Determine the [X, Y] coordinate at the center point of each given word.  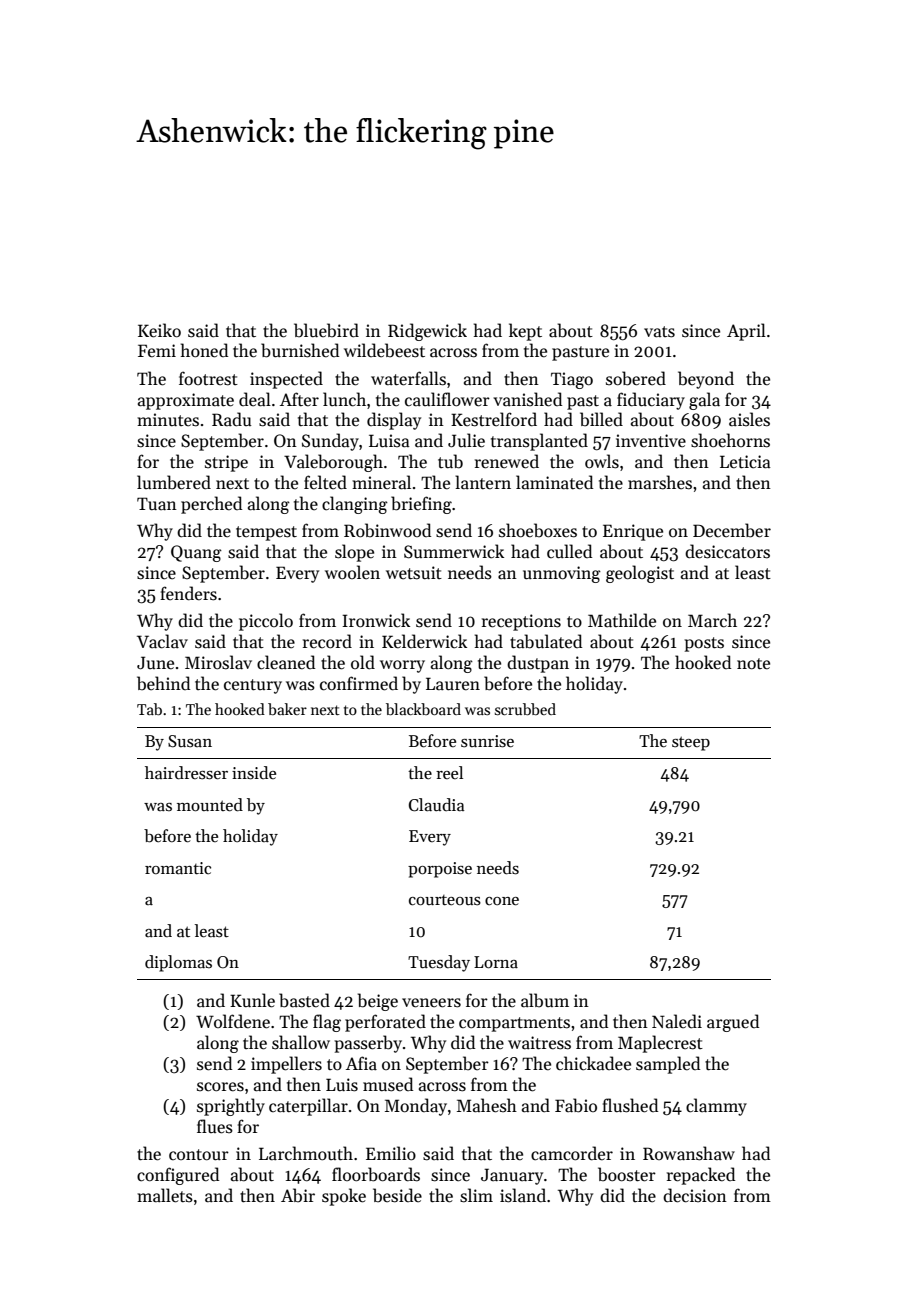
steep [691, 743]
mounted [210, 805]
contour [199, 1155]
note [753, 664]
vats [659, 332]
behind [163, 683]
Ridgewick [427, 332]
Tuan [157, 503]
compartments [514, 1024]
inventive [651, 441]
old [363, 662]
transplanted [539, 442]
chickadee [593, 1063]
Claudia [437, 805]
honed [204, 350]
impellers [286, 1065]
